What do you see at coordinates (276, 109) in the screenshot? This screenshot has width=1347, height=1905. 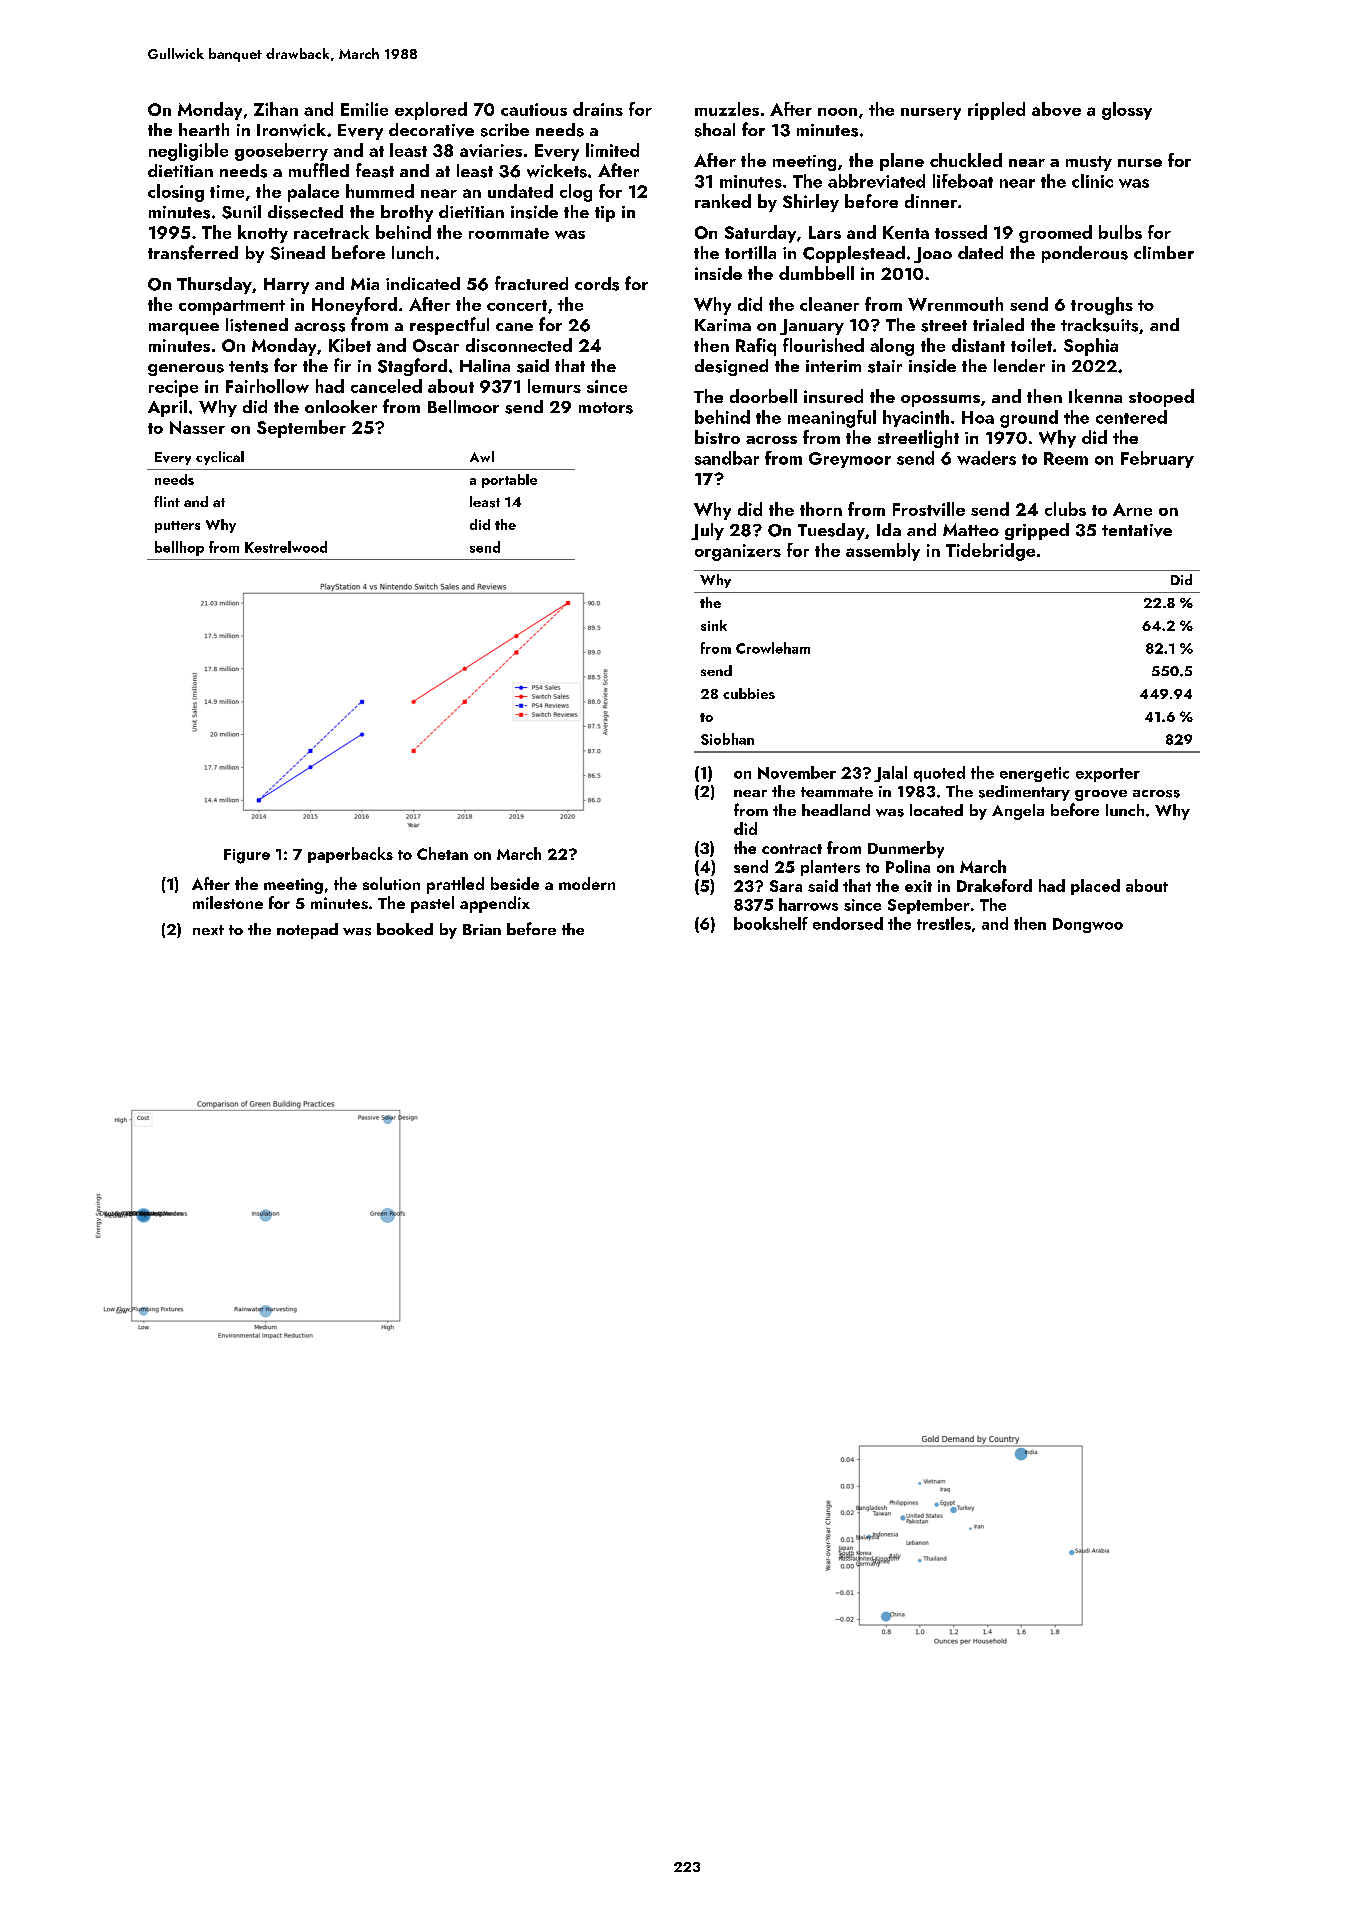 I see `Zihan` at bounding box center [276, 109].
